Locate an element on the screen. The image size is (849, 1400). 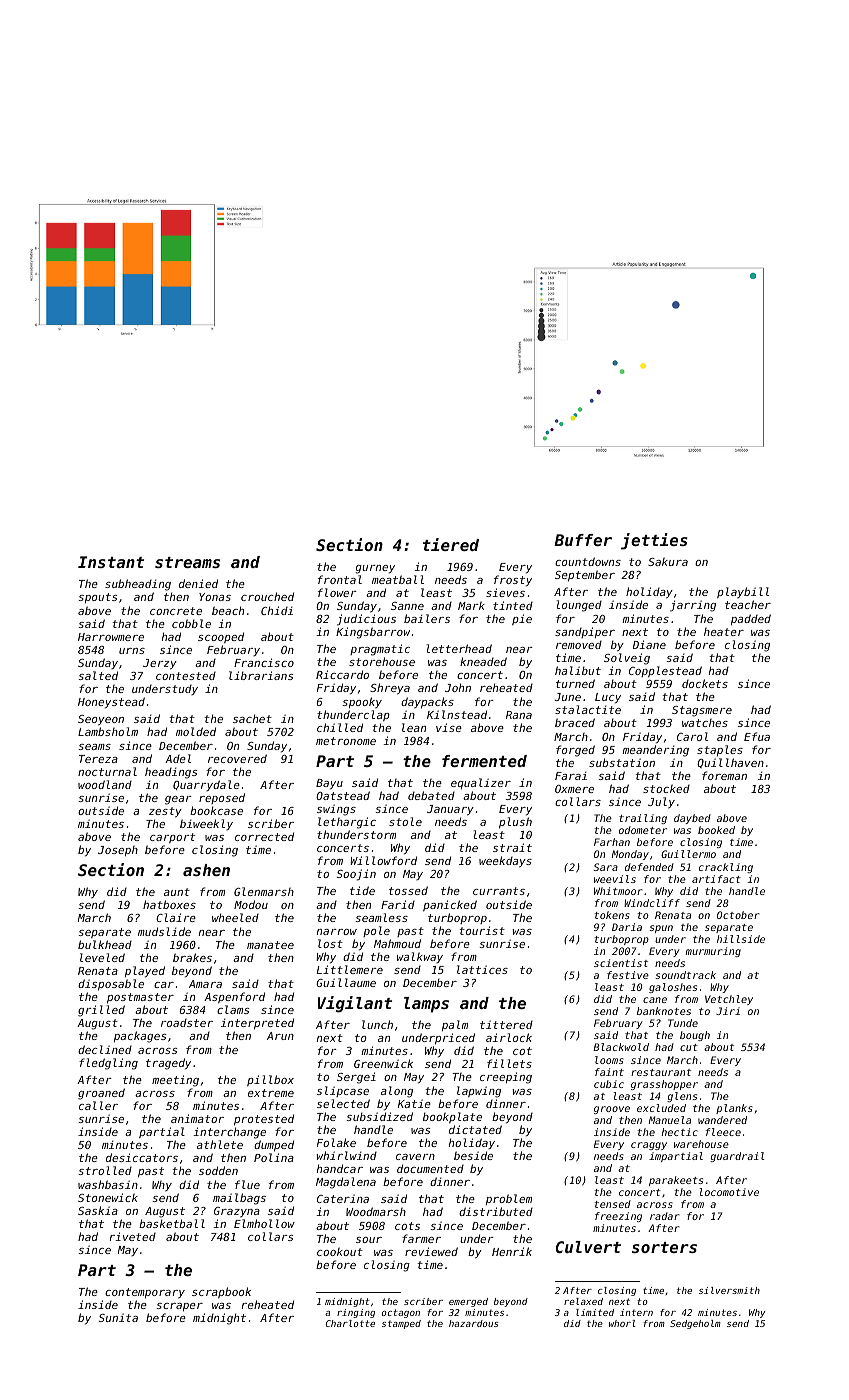
craggy is located at coordinates (649, 1146).
